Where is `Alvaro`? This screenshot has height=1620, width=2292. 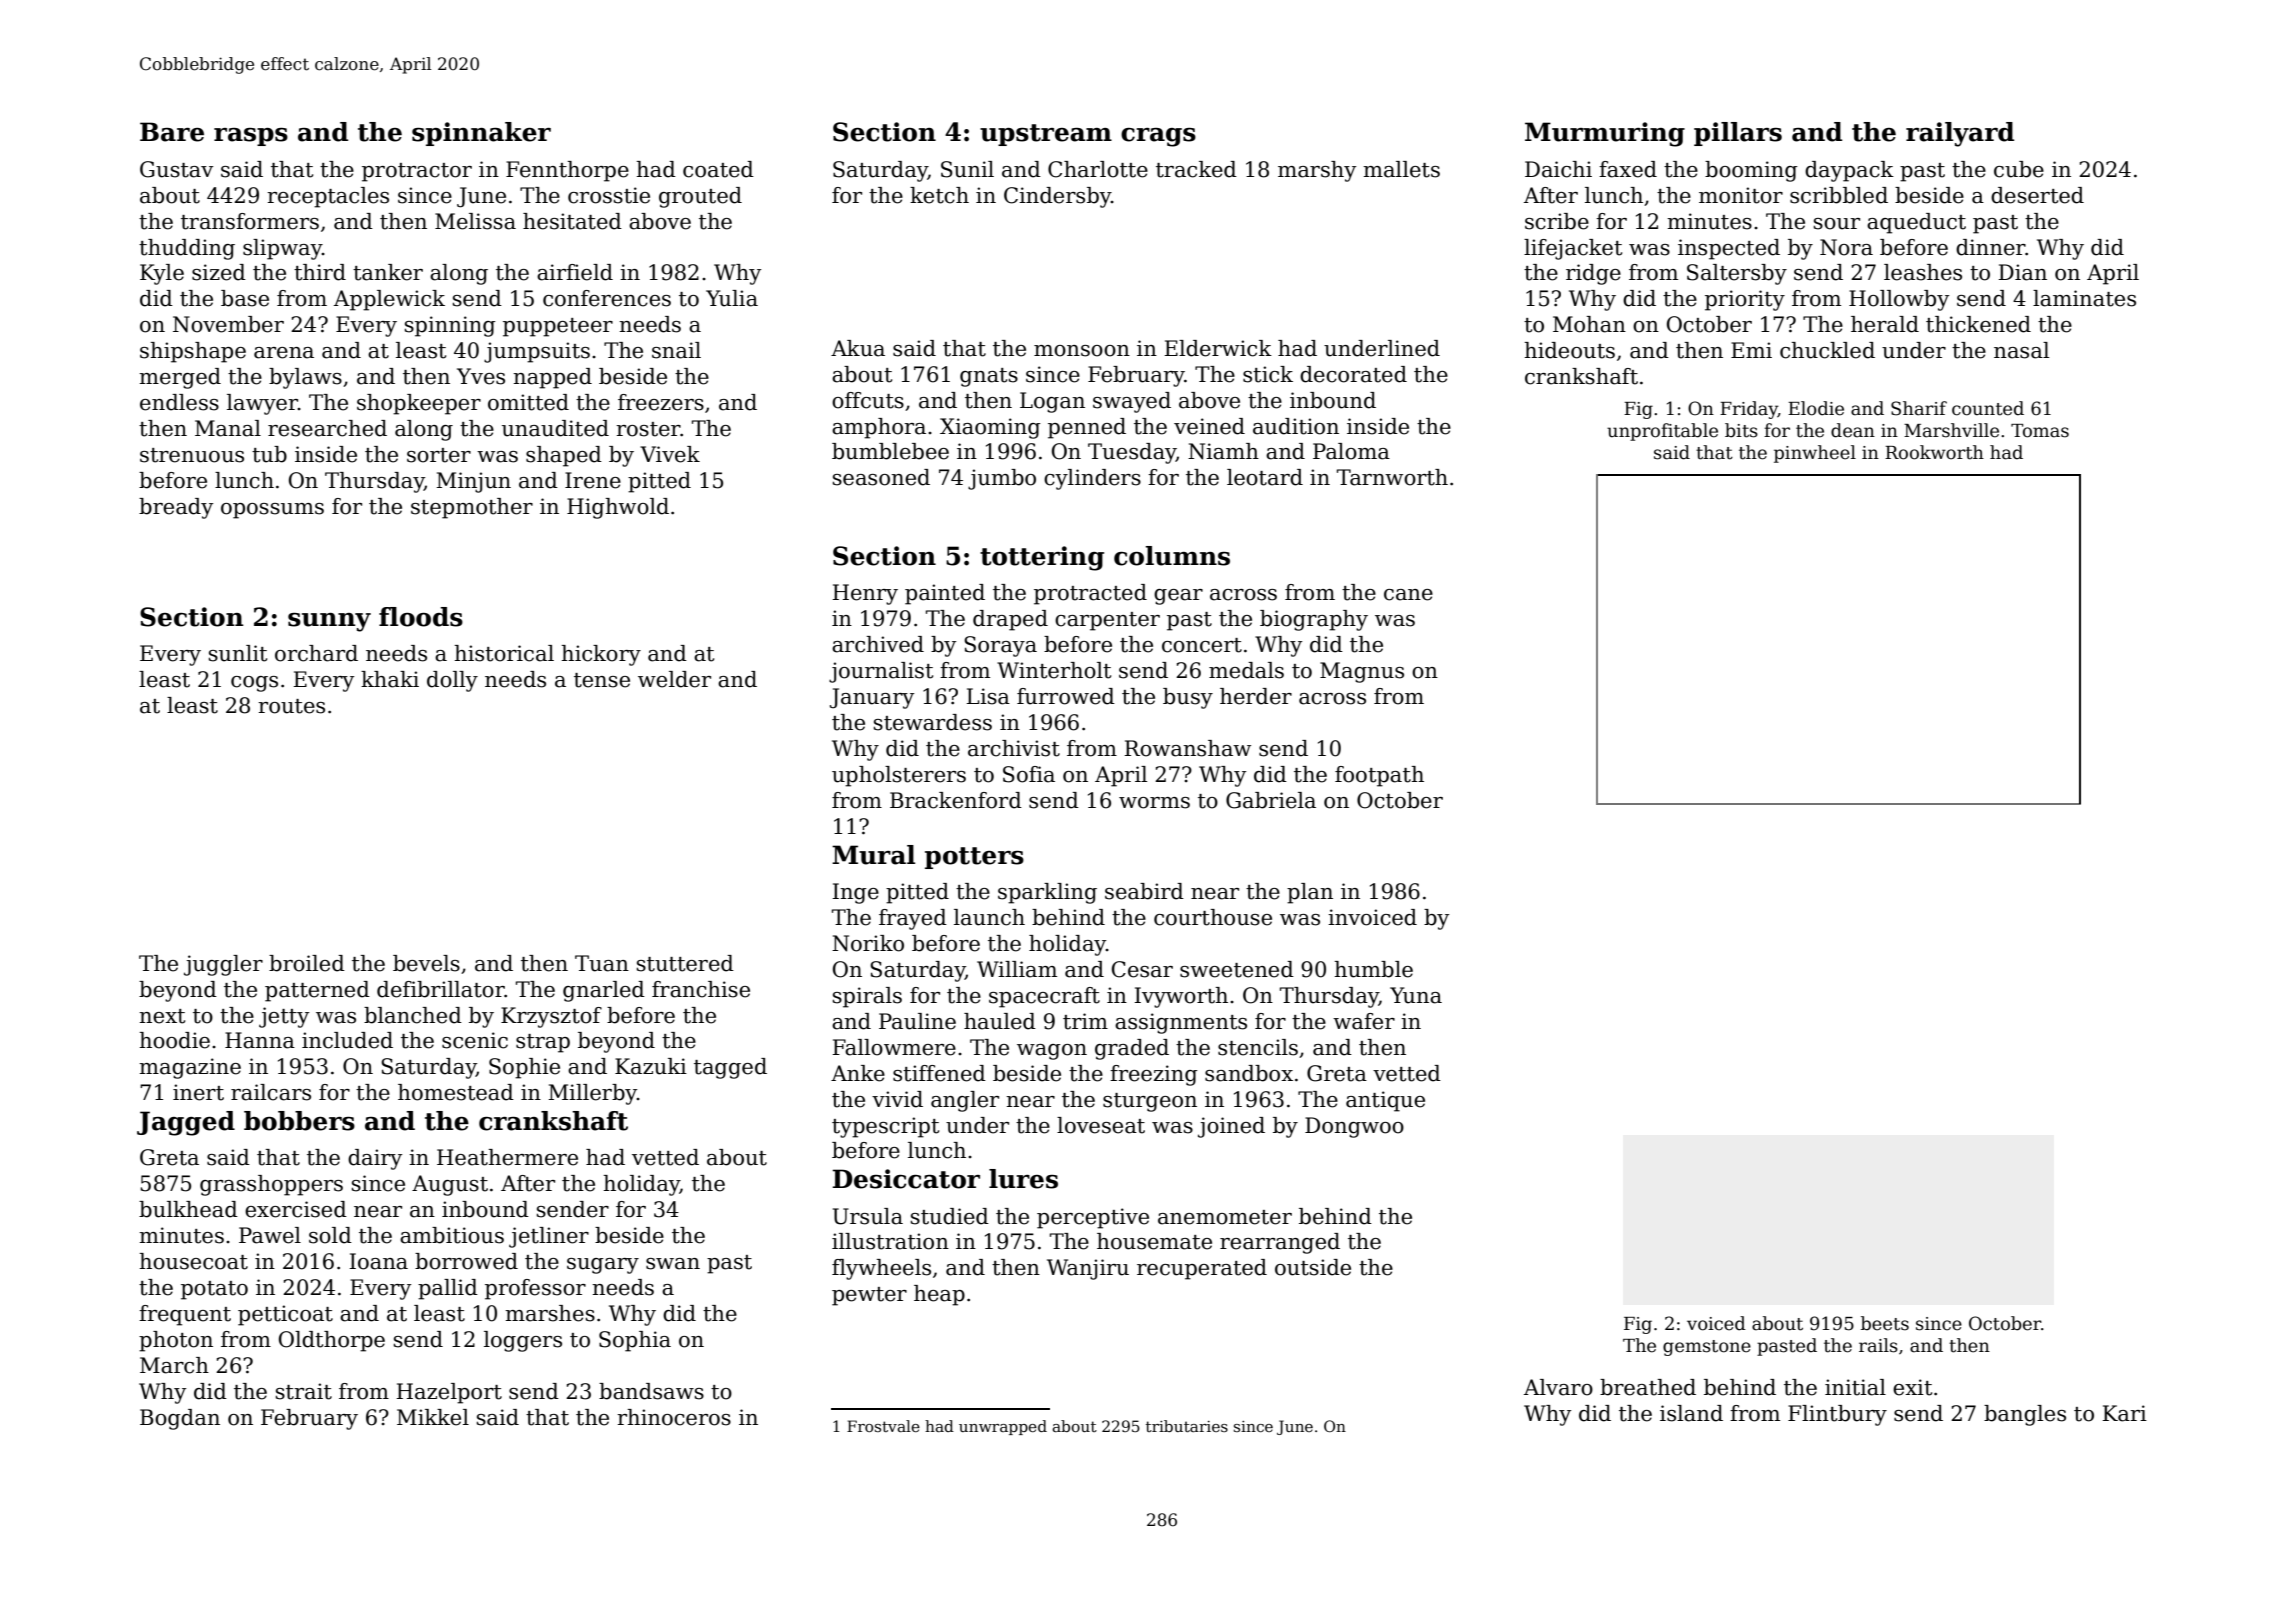 Alvaro is located at coordinates (1558, 1387).
